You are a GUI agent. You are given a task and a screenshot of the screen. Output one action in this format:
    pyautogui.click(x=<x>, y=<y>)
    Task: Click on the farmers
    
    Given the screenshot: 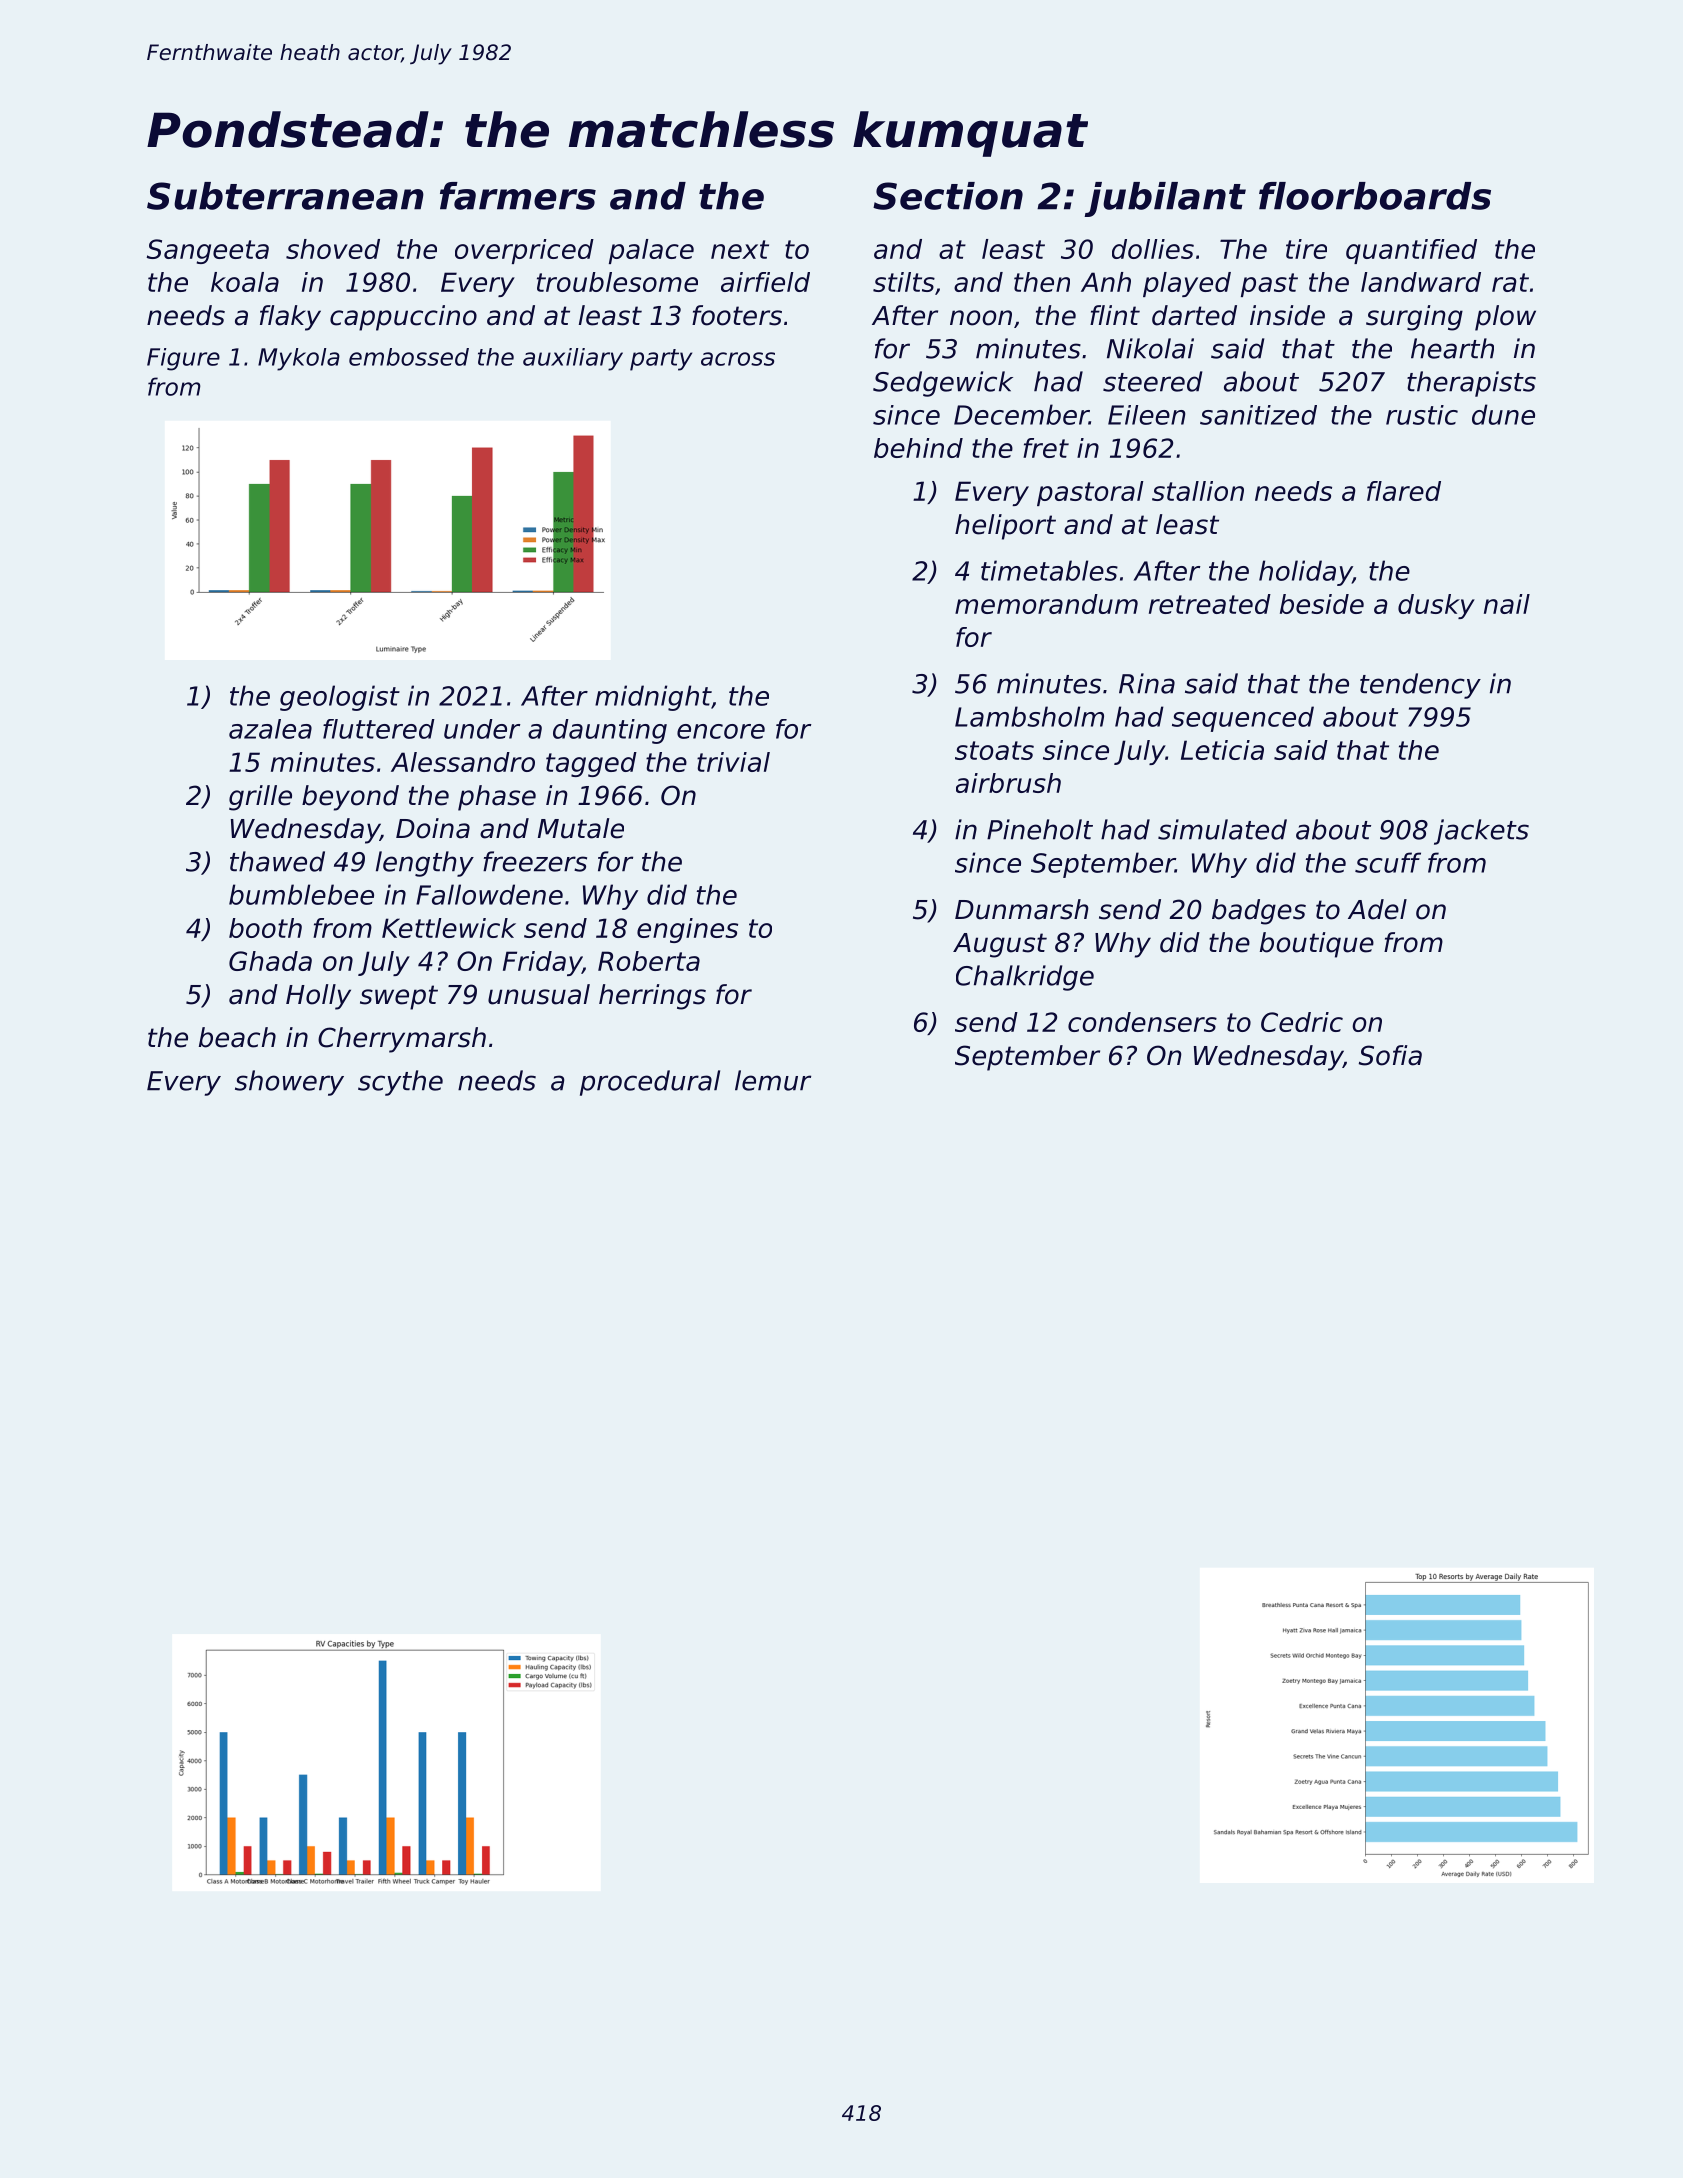 What is the action you would take?
    pyautogui.click(x=518, y=196)
